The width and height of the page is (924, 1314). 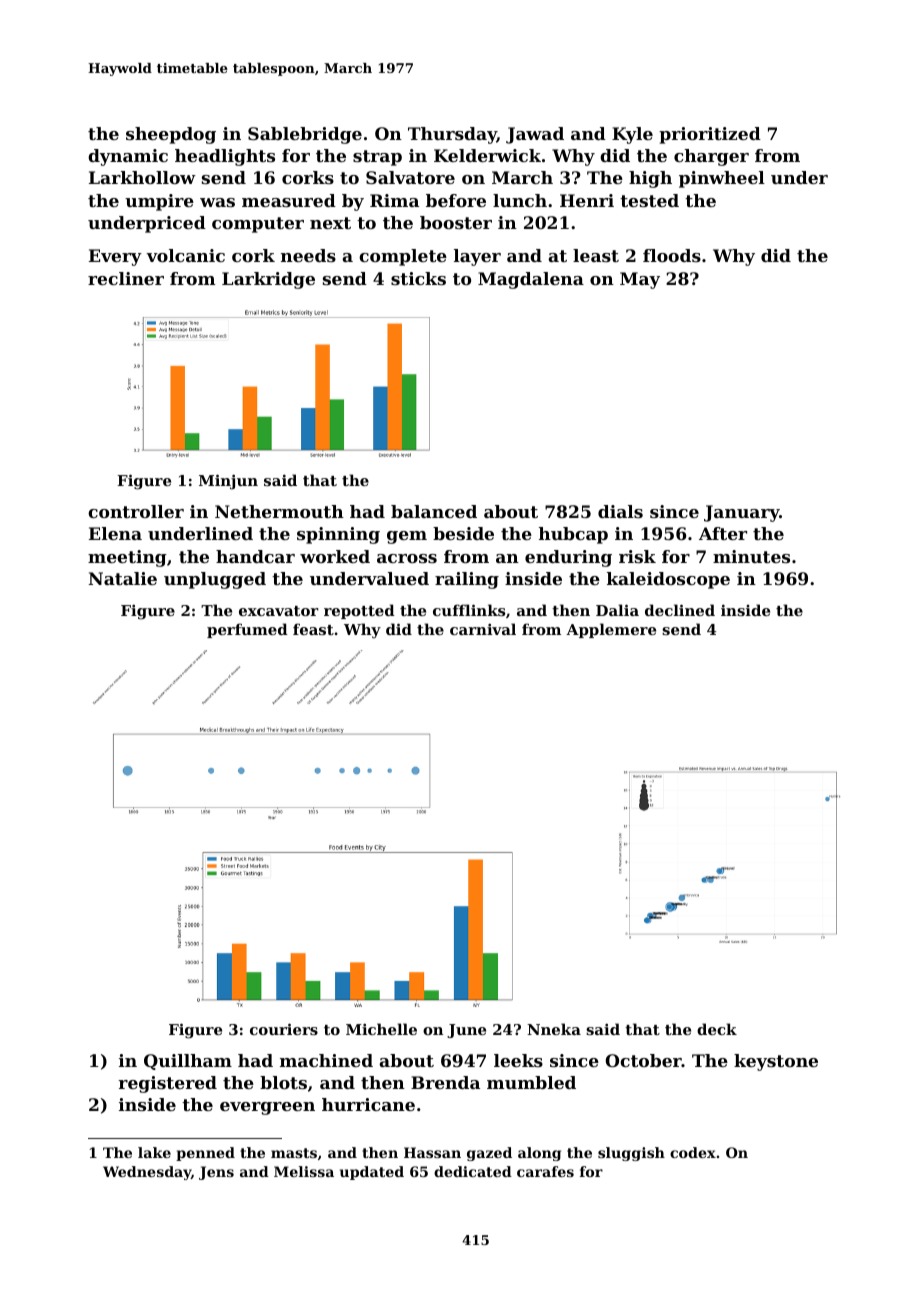 I want to click on couriers, so click(x=284, y=1029).
